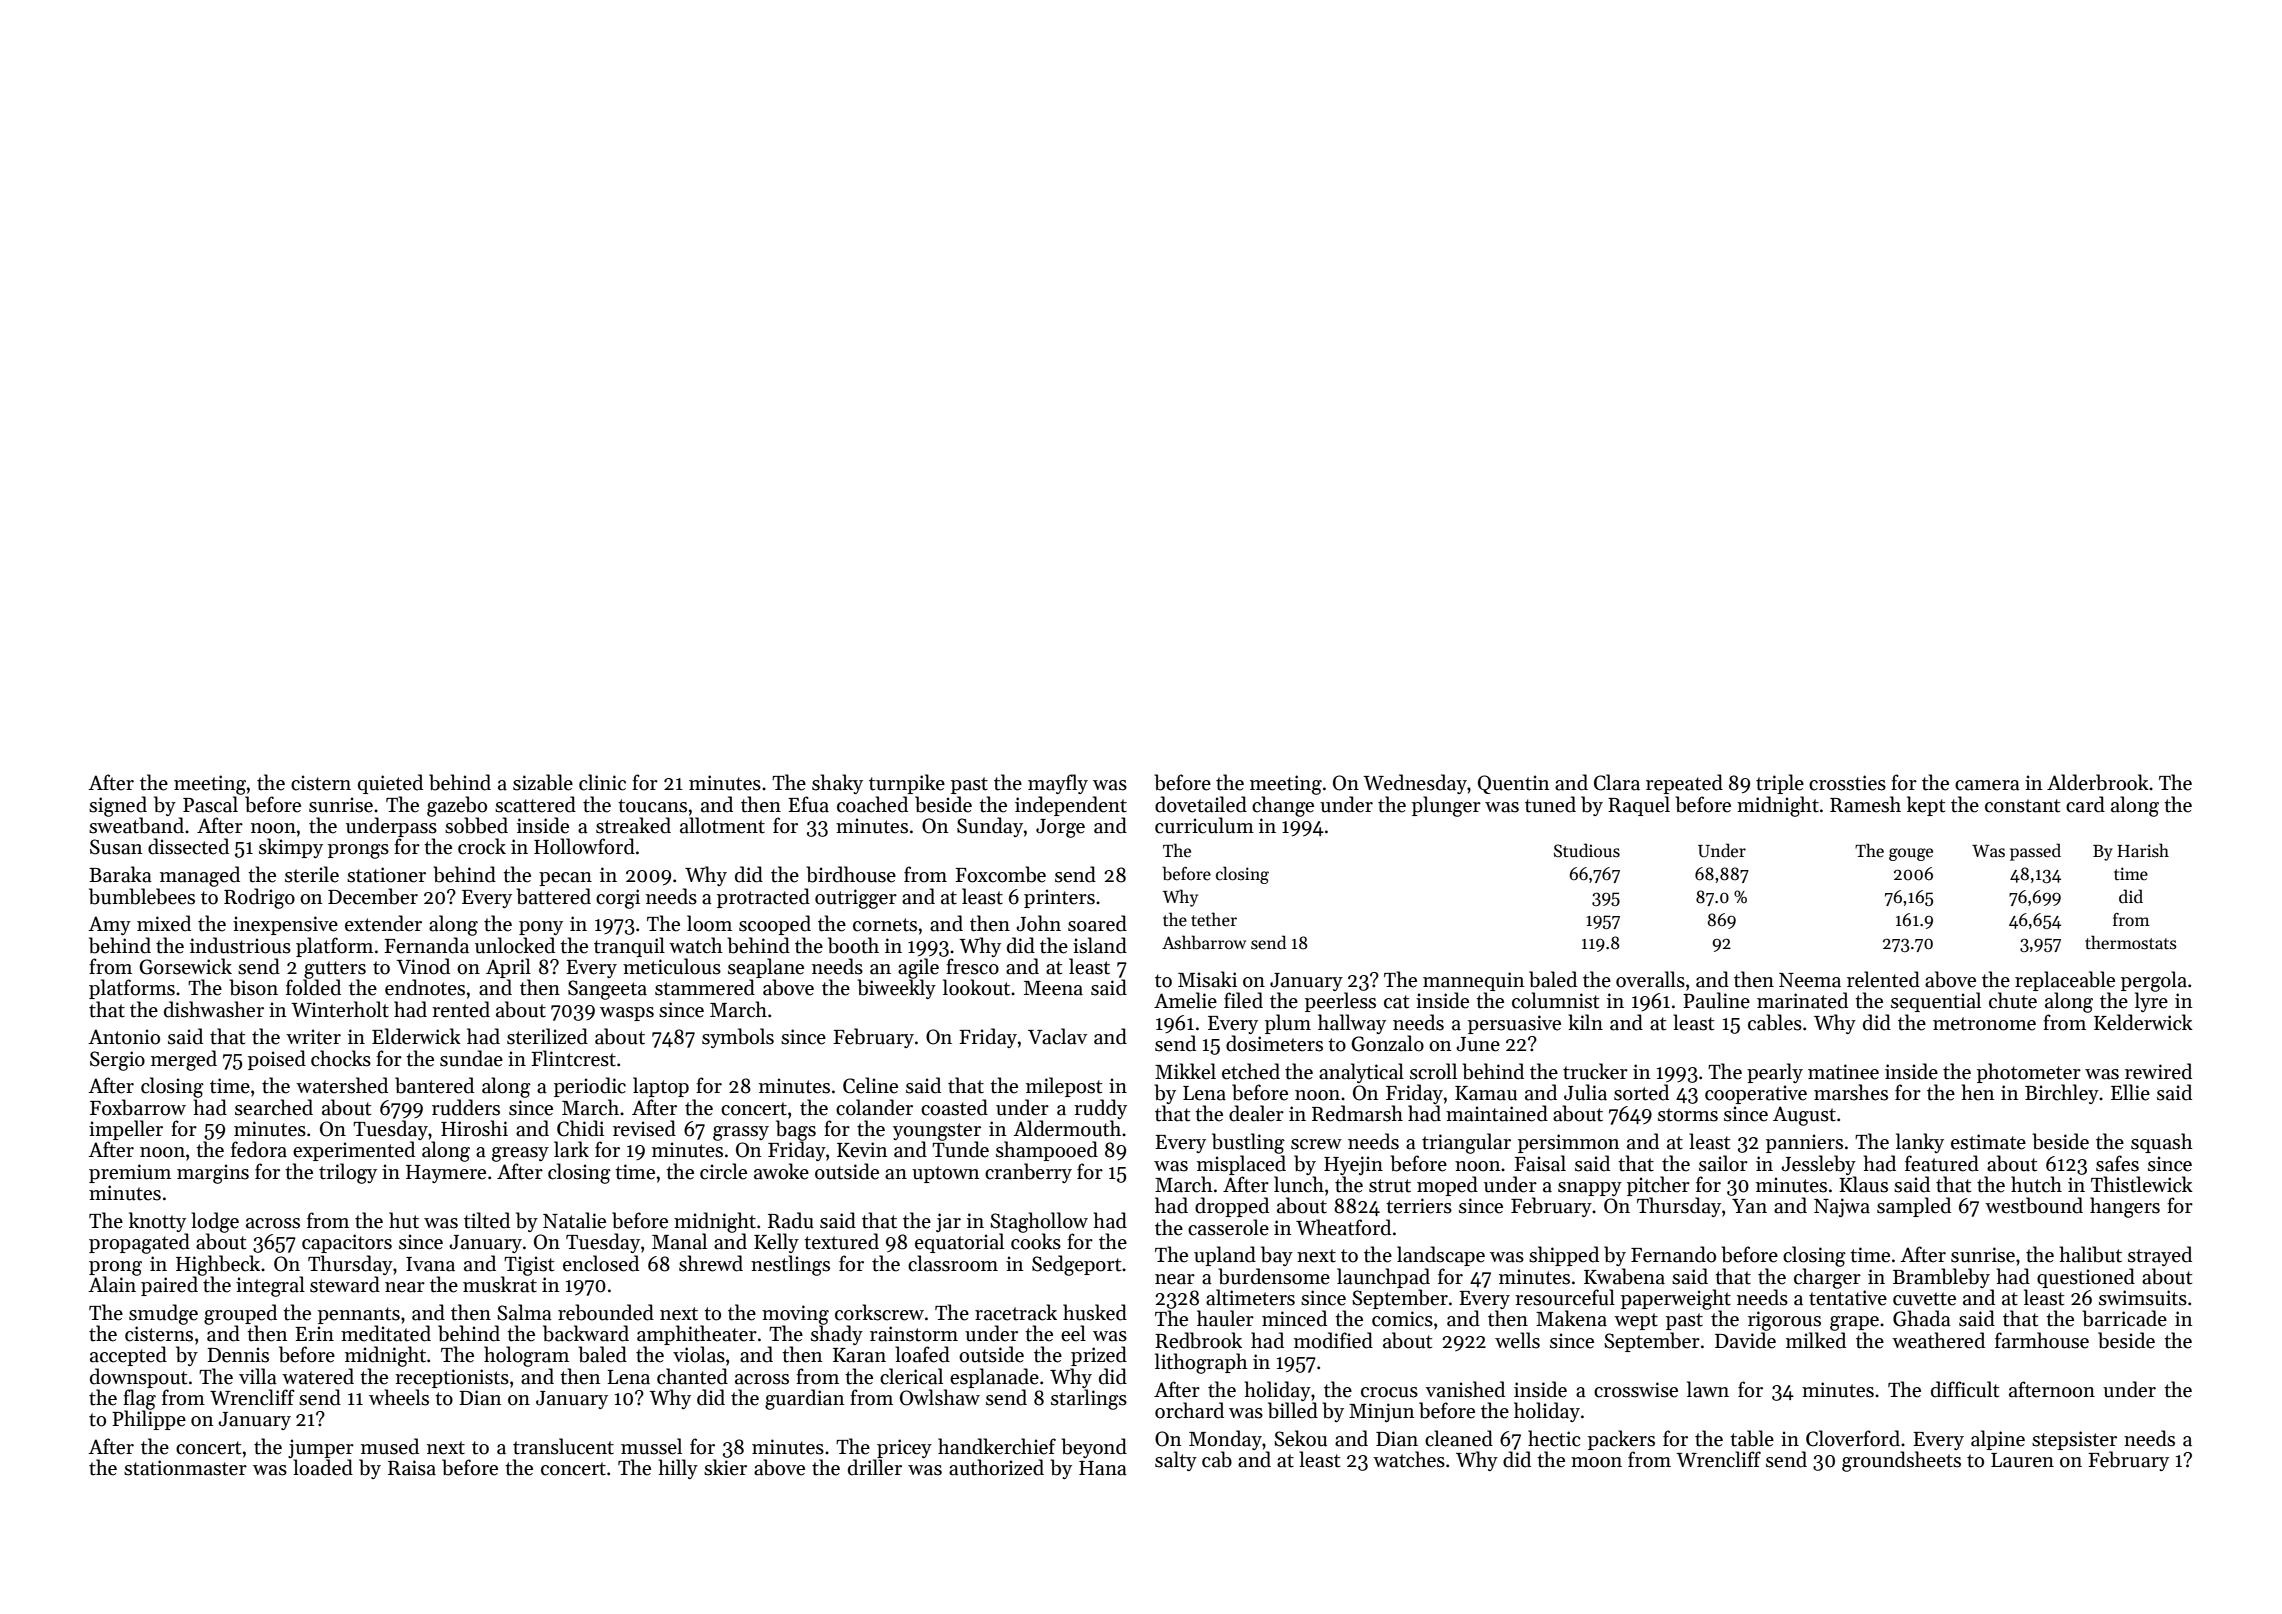  Describe the element at coordinates (1277, 1256) in the page. I see `bay` at that location.
